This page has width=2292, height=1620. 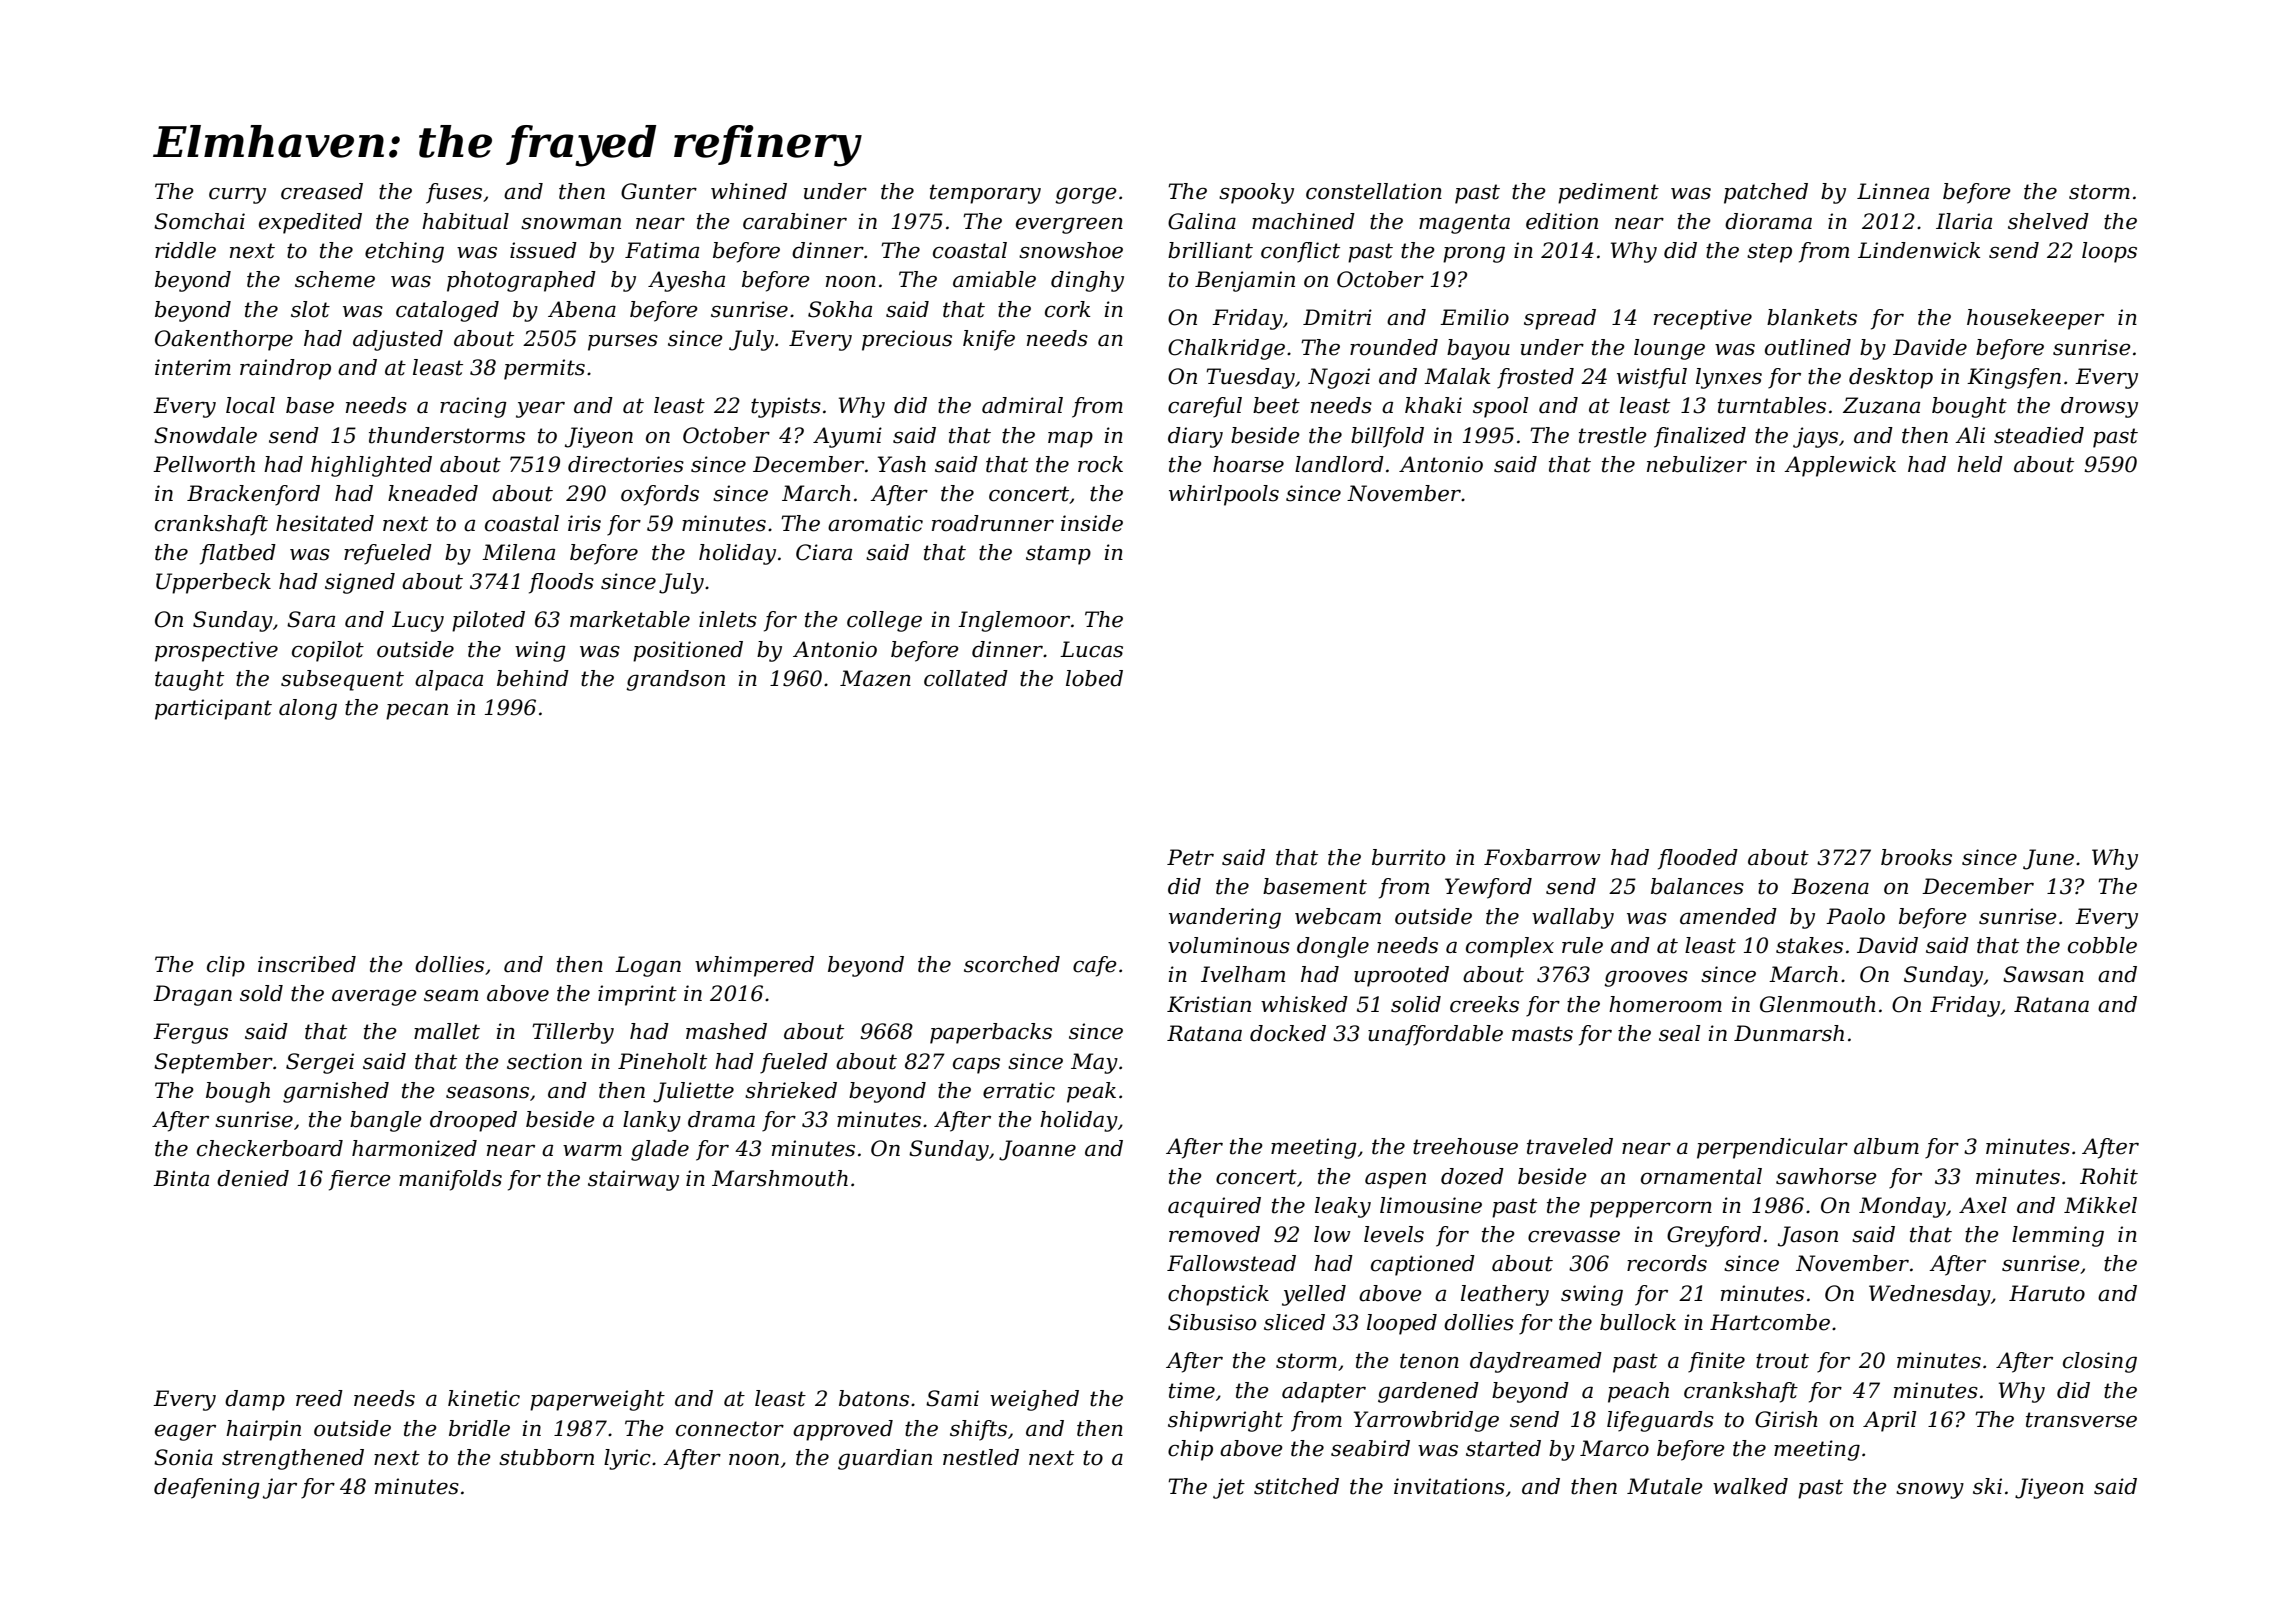 What do you see at coordinates (224, 340) in the page?
I see `Oakenthorpe` at bounding box center [224, 340].
